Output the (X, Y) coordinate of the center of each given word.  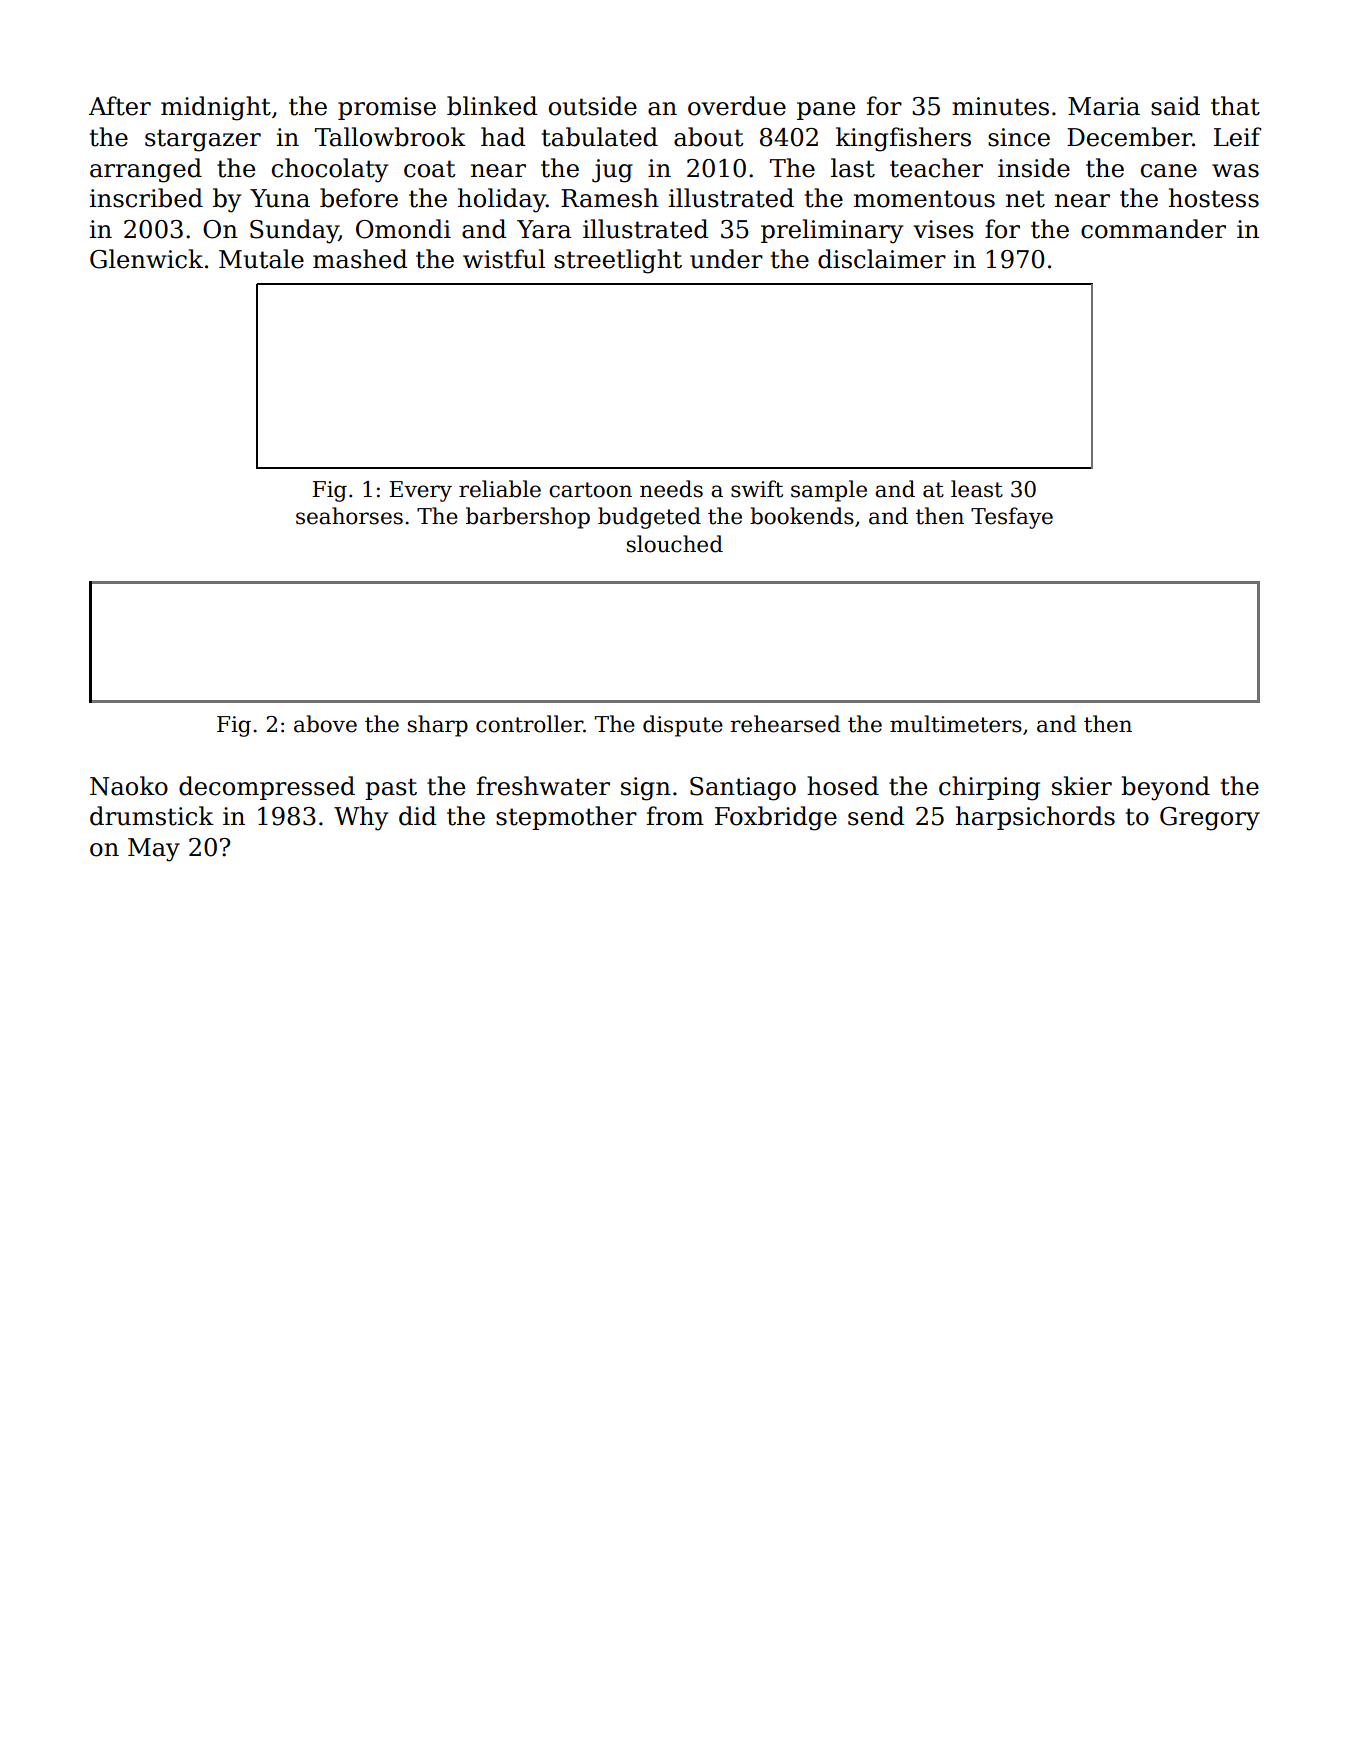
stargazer (203, 140)
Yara (544, 229)
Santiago (743, 789)
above (325, 724)
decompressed (267, 788)
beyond (1165, 788)
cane (1169, 171)
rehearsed (785, 724)
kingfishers (903, 139)
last (853, 168)
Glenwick (146, 259)
